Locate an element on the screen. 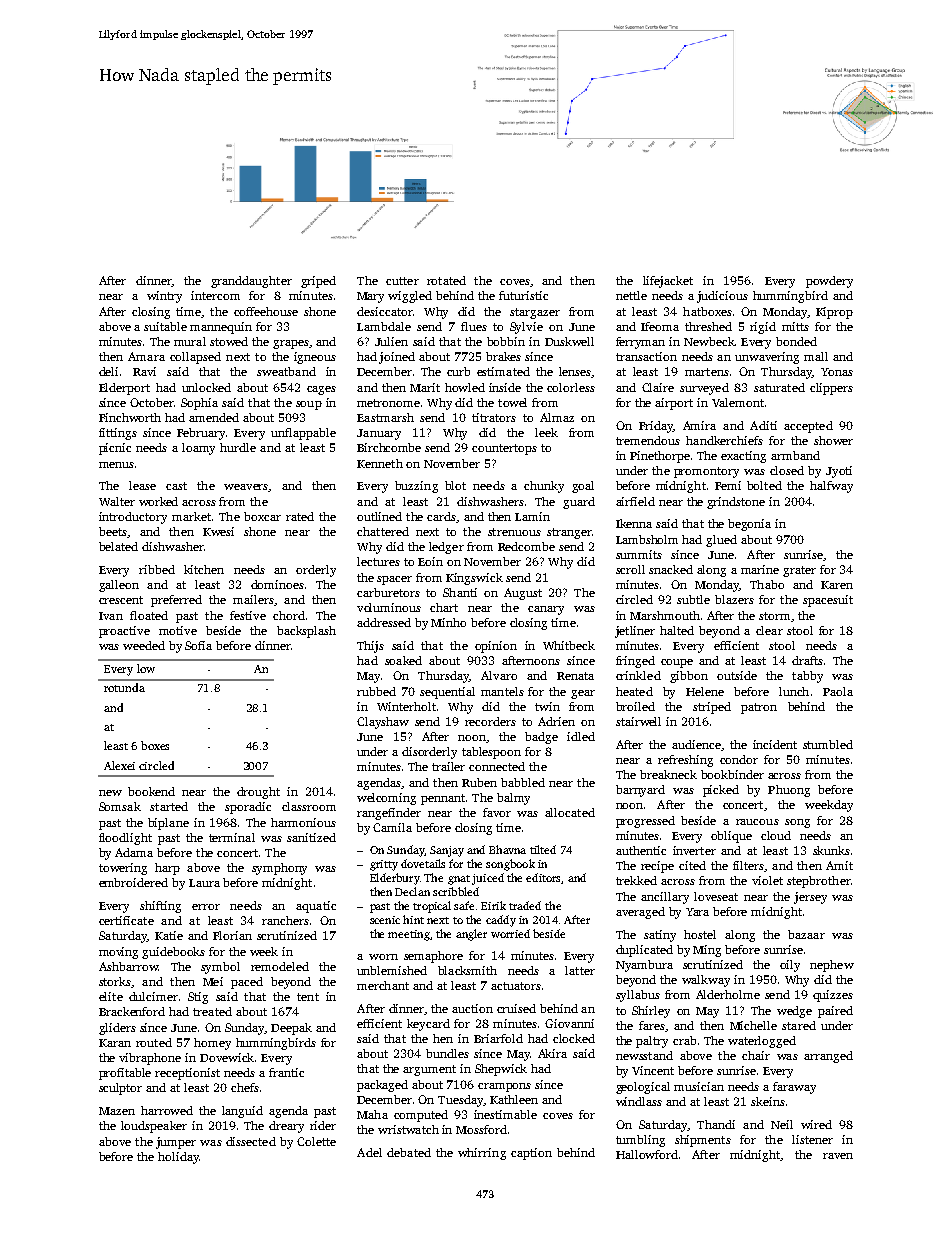 The image size is (952, 1233). wintry is located at coordinates (164, 297).
